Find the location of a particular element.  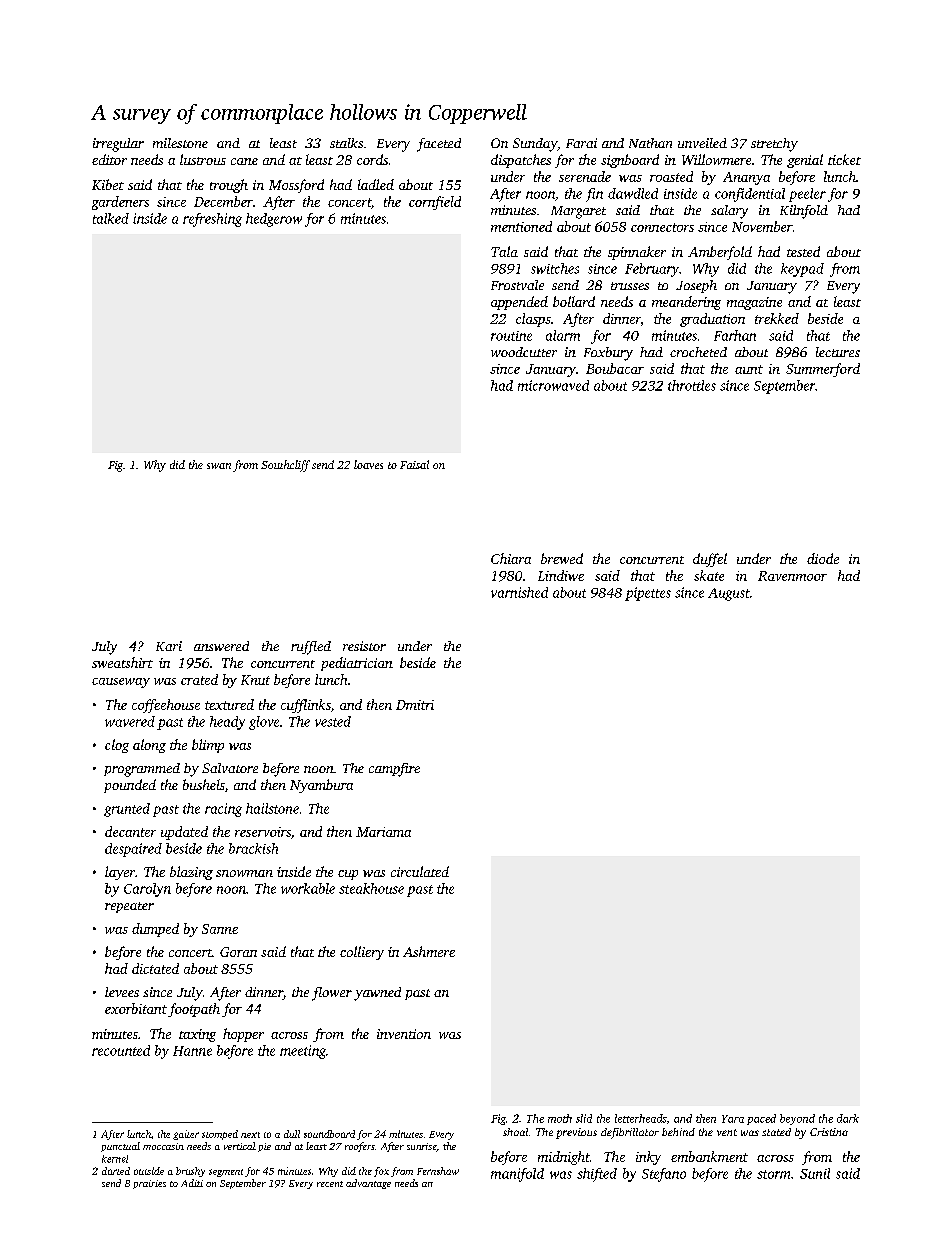

Knut is located at coordinates (255, 680).
